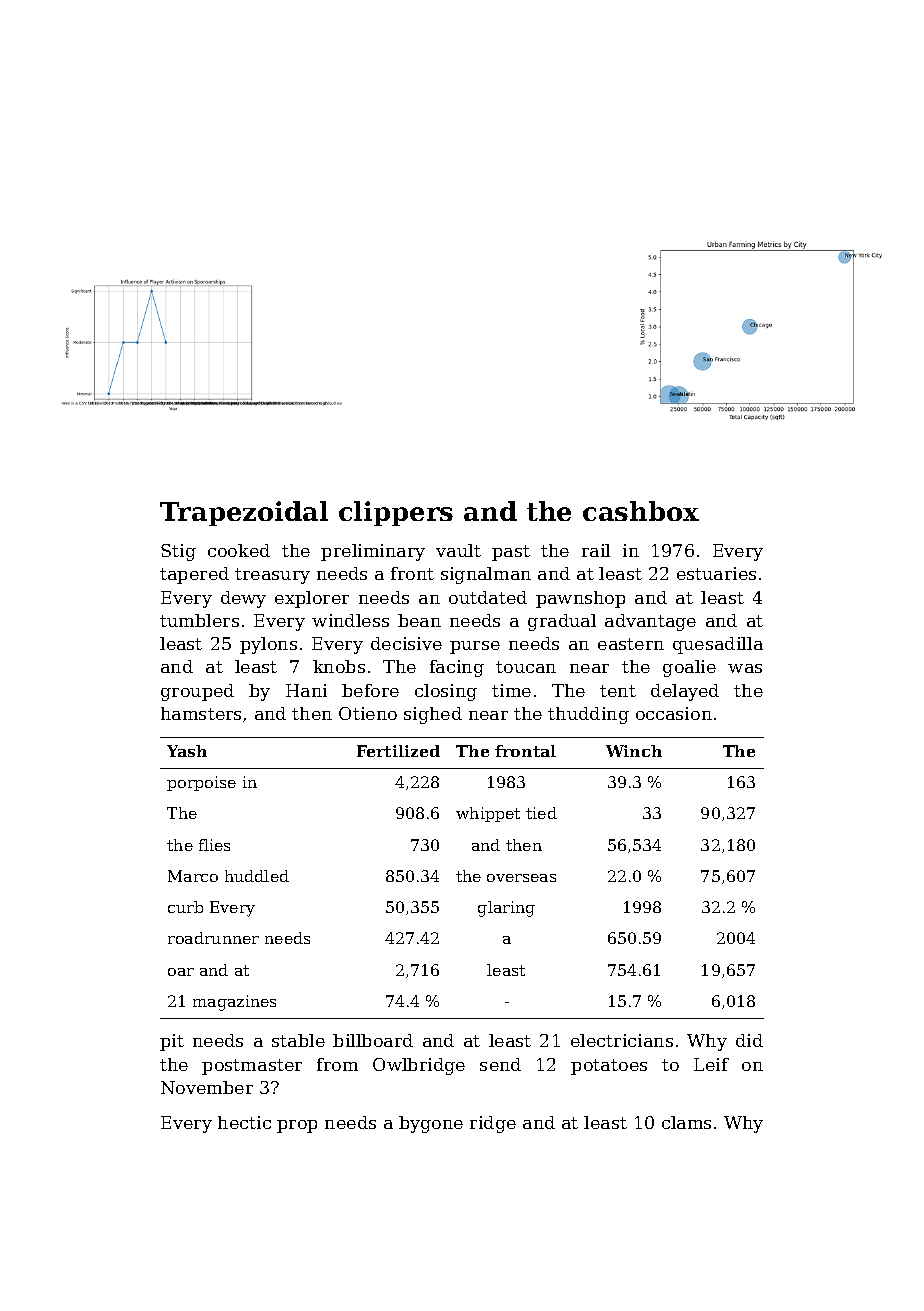 This page has height=1311, width=924. What do you see at coordinates (244, 1122) in the page?
I see `hectic` at bounding box center [244, 1122].
